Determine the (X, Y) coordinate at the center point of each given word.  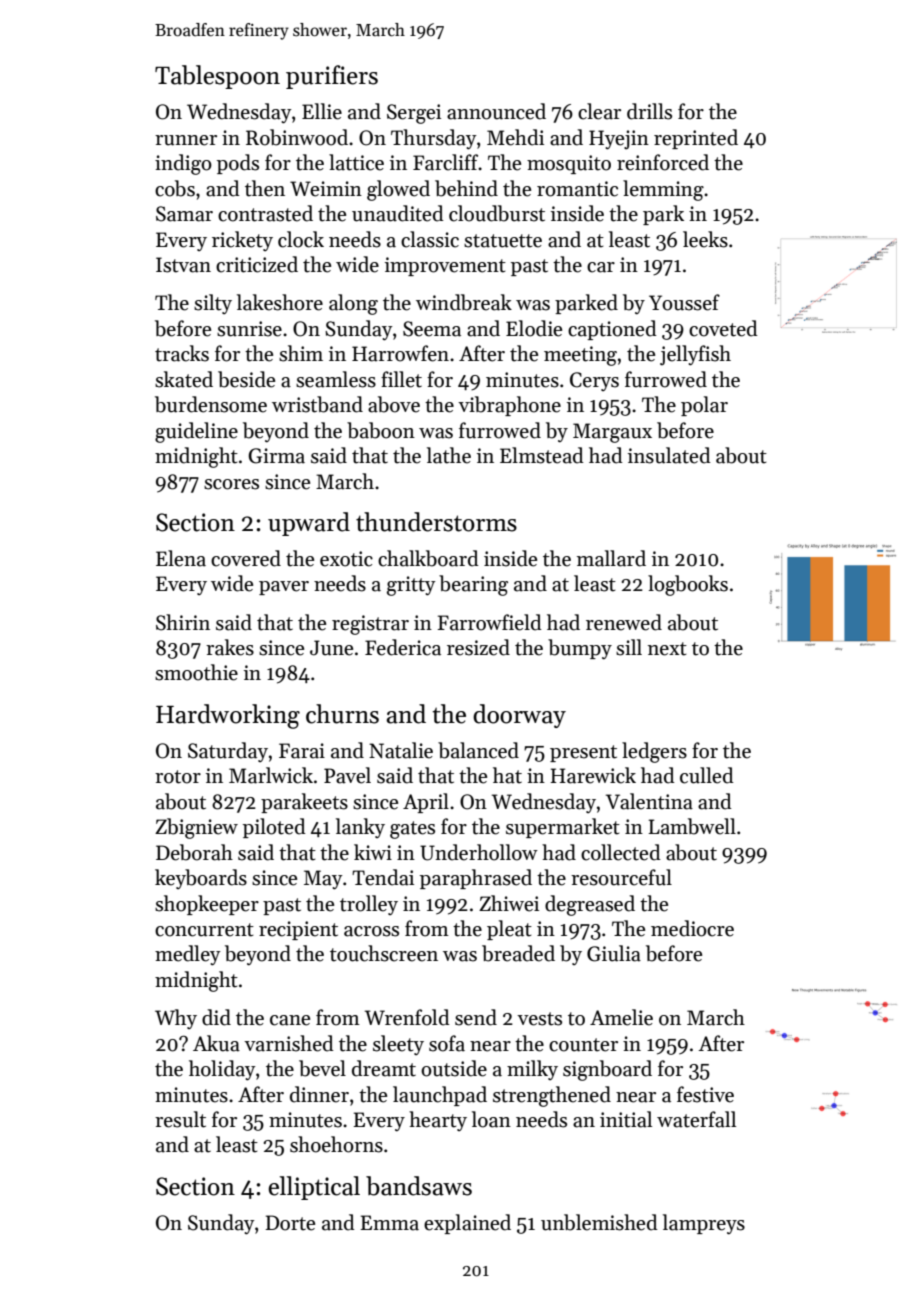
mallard (611, 558)
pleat (509, 930)
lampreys (704, 1224)
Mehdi (515, 137)
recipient (298, 930)
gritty (411, 586)
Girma (276, 456)
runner (186, 140)
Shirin (183, 622)
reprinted (696, 139)
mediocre (692, 928)
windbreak (464, 302)
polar (704, 406)
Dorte (290, 1223)
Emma (389, 1223)
